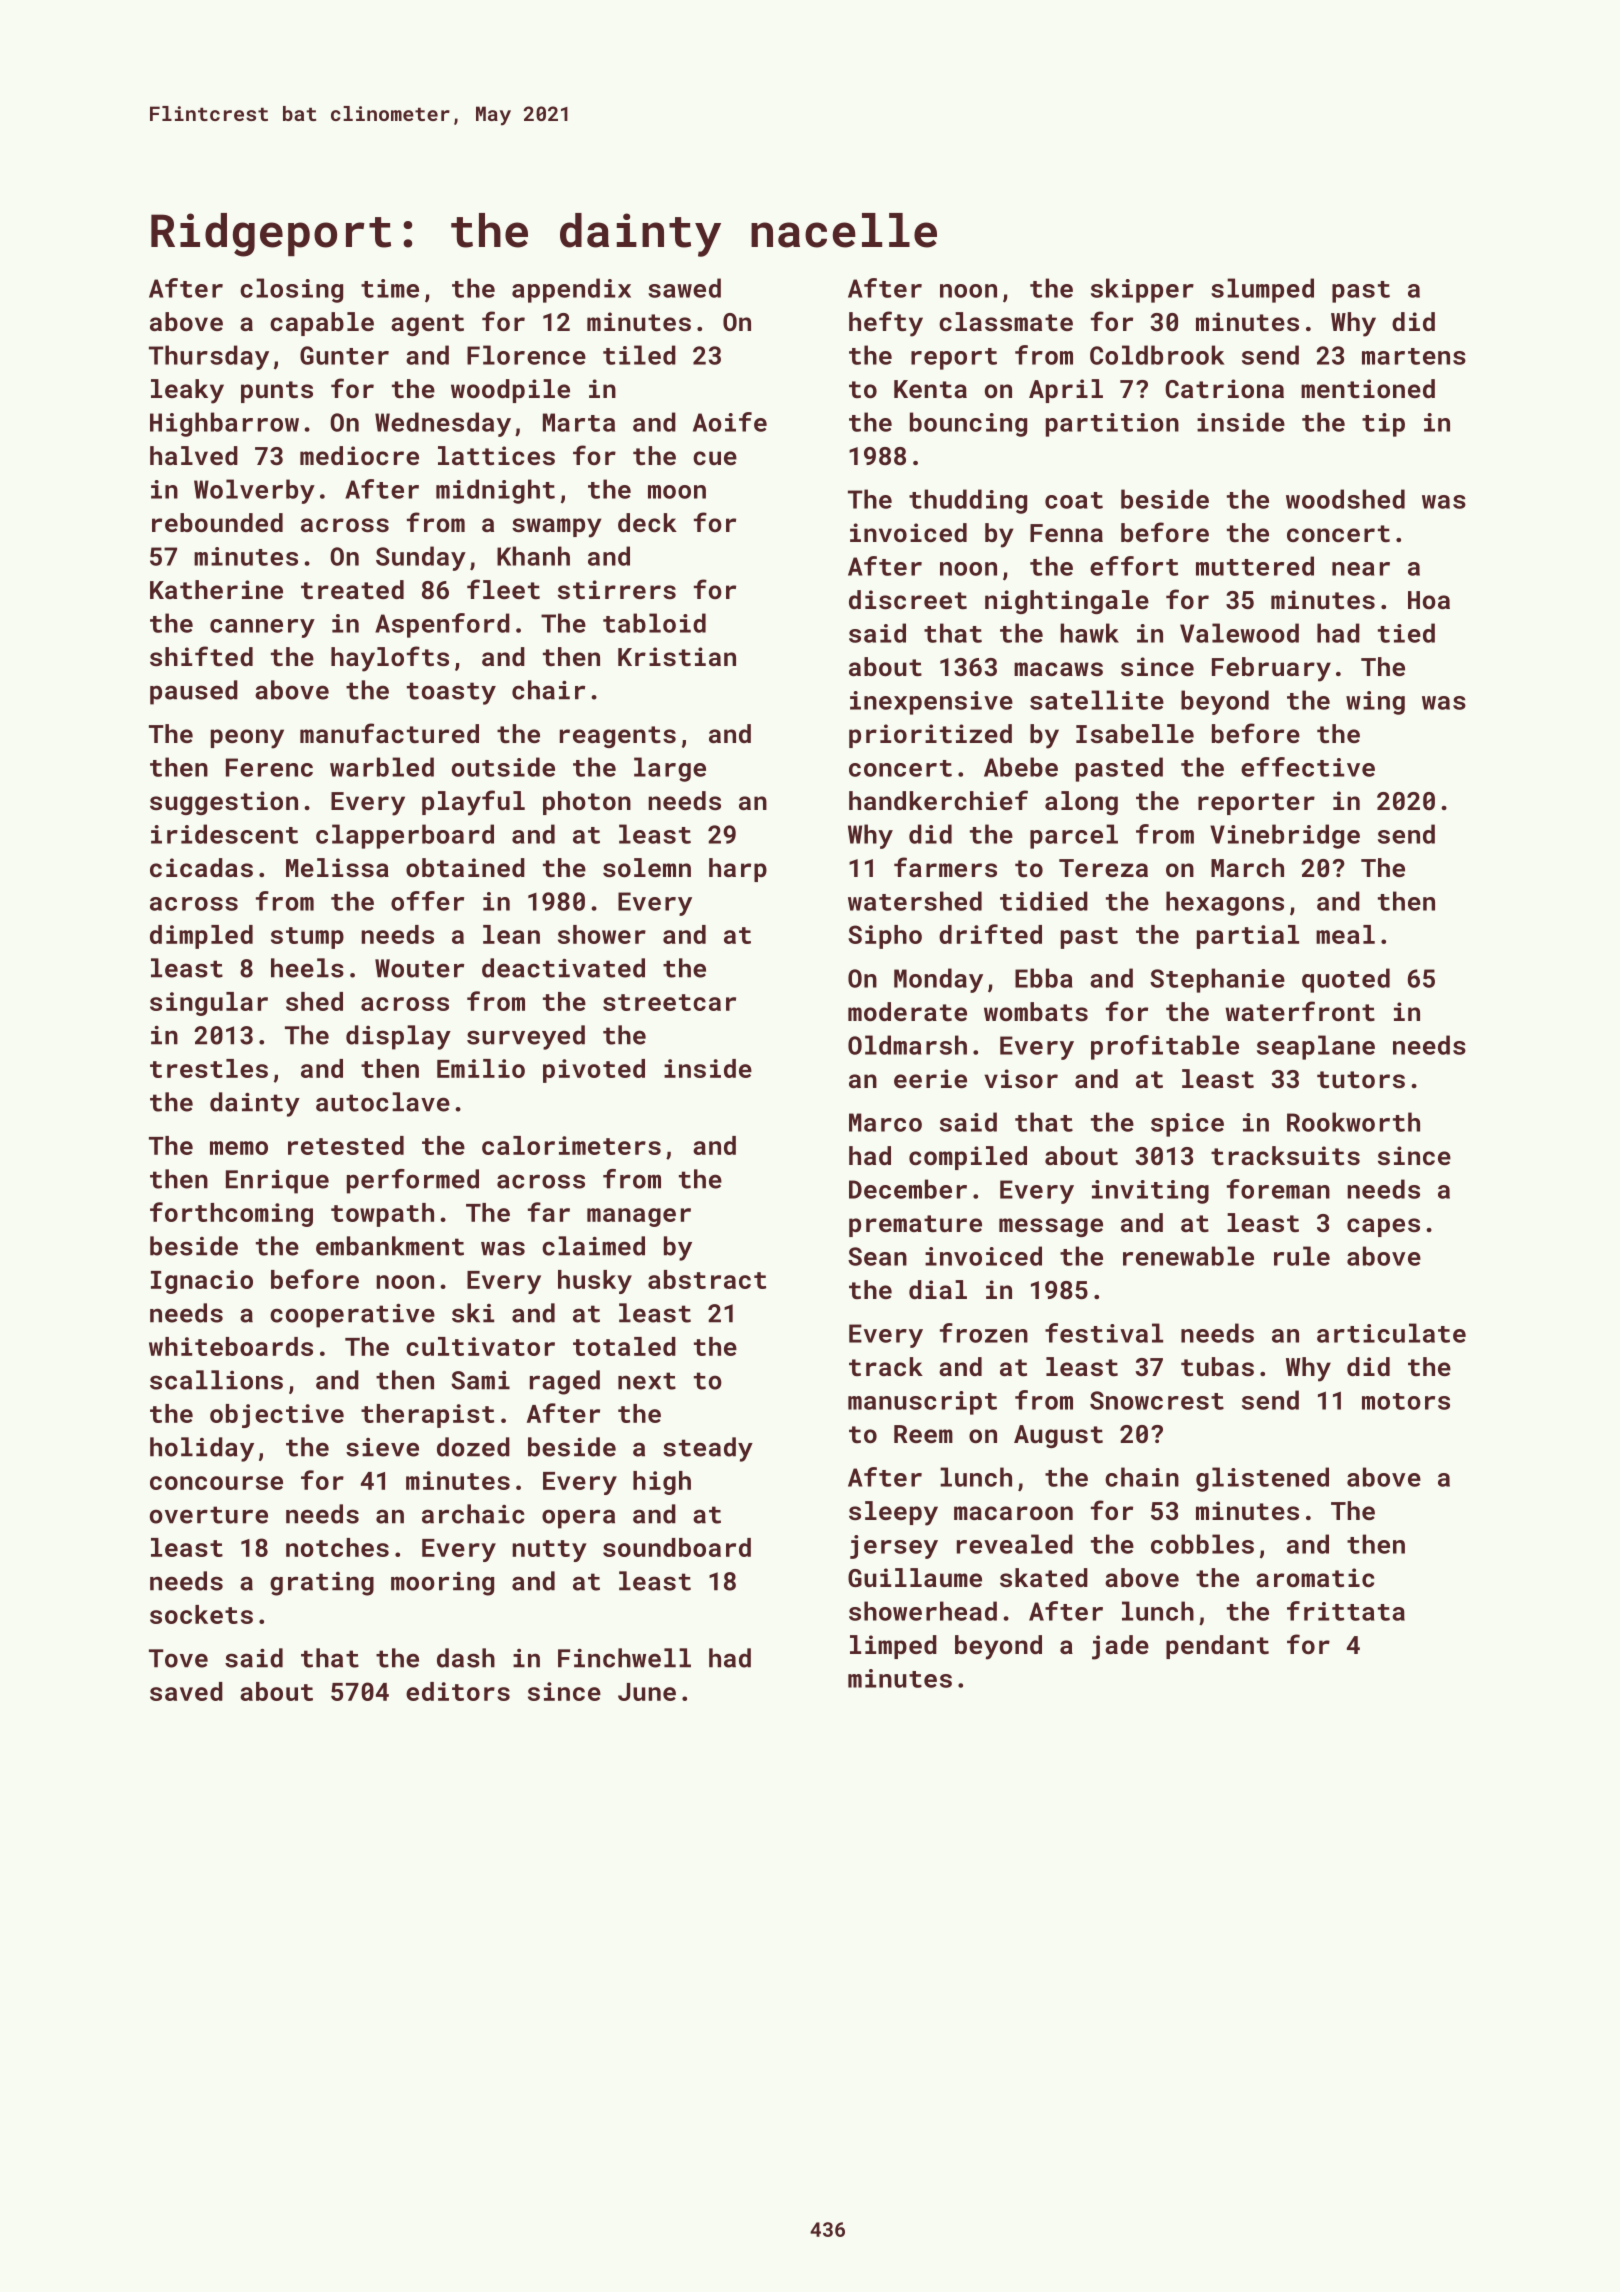 This screenshot has height=2292, width=1620. What do you see at coordinates (481, 1068) in the screenshot?
I see `Emilio` at bounding box center [481, 1068].
